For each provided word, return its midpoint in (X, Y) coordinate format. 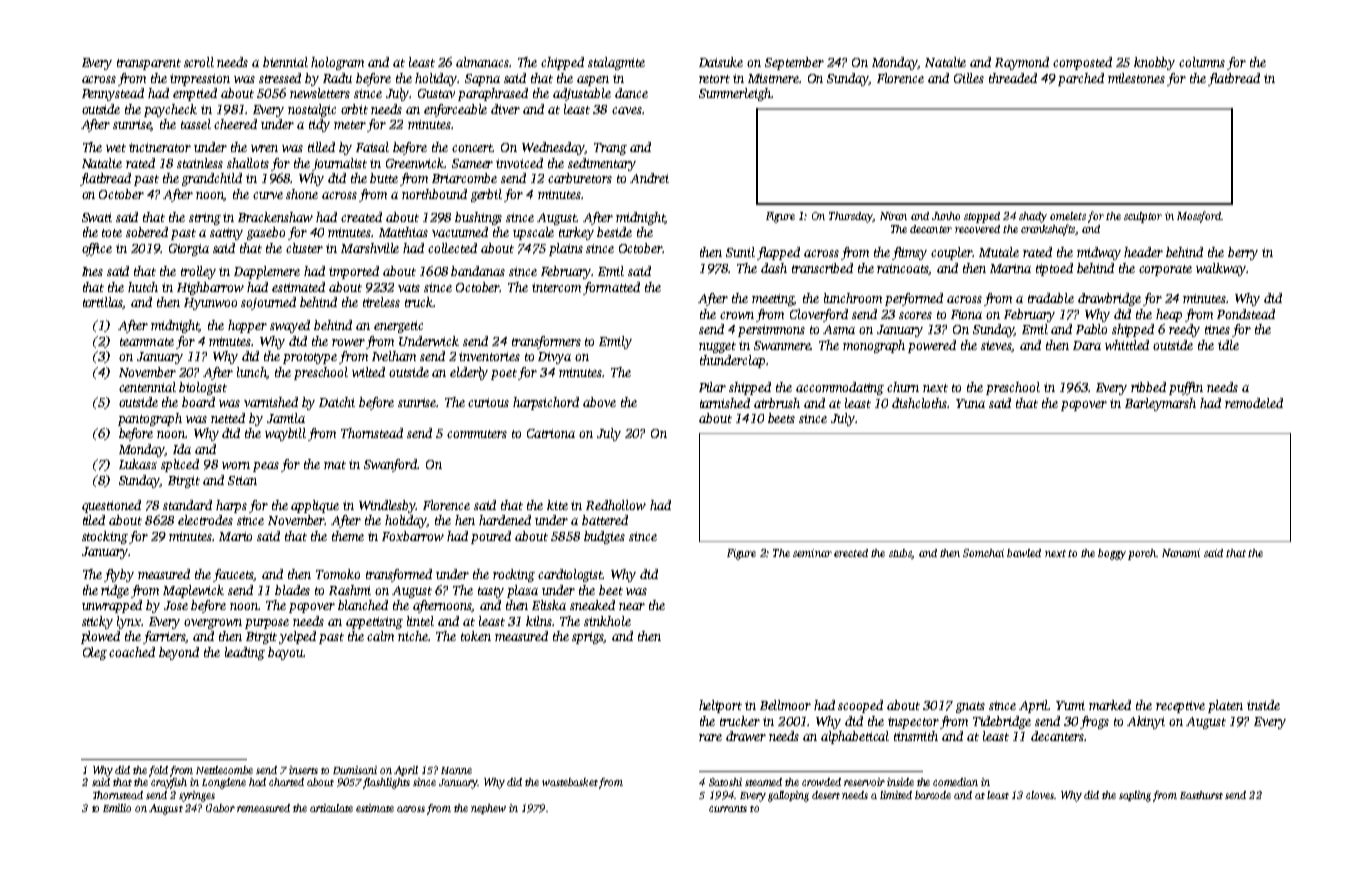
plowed (100, 637)
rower (348, 342)
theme (348, 536)
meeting (773, 300)
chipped (562, 63)
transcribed (822, 268)
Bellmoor (785, 705)
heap (1169, 315)
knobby (1154, 63)
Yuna (970, 403)
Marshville (370, 248)
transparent (149, 64)
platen (1225, 706)
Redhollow (616, 505)
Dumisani (355, 770)
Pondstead (1246, 314)
